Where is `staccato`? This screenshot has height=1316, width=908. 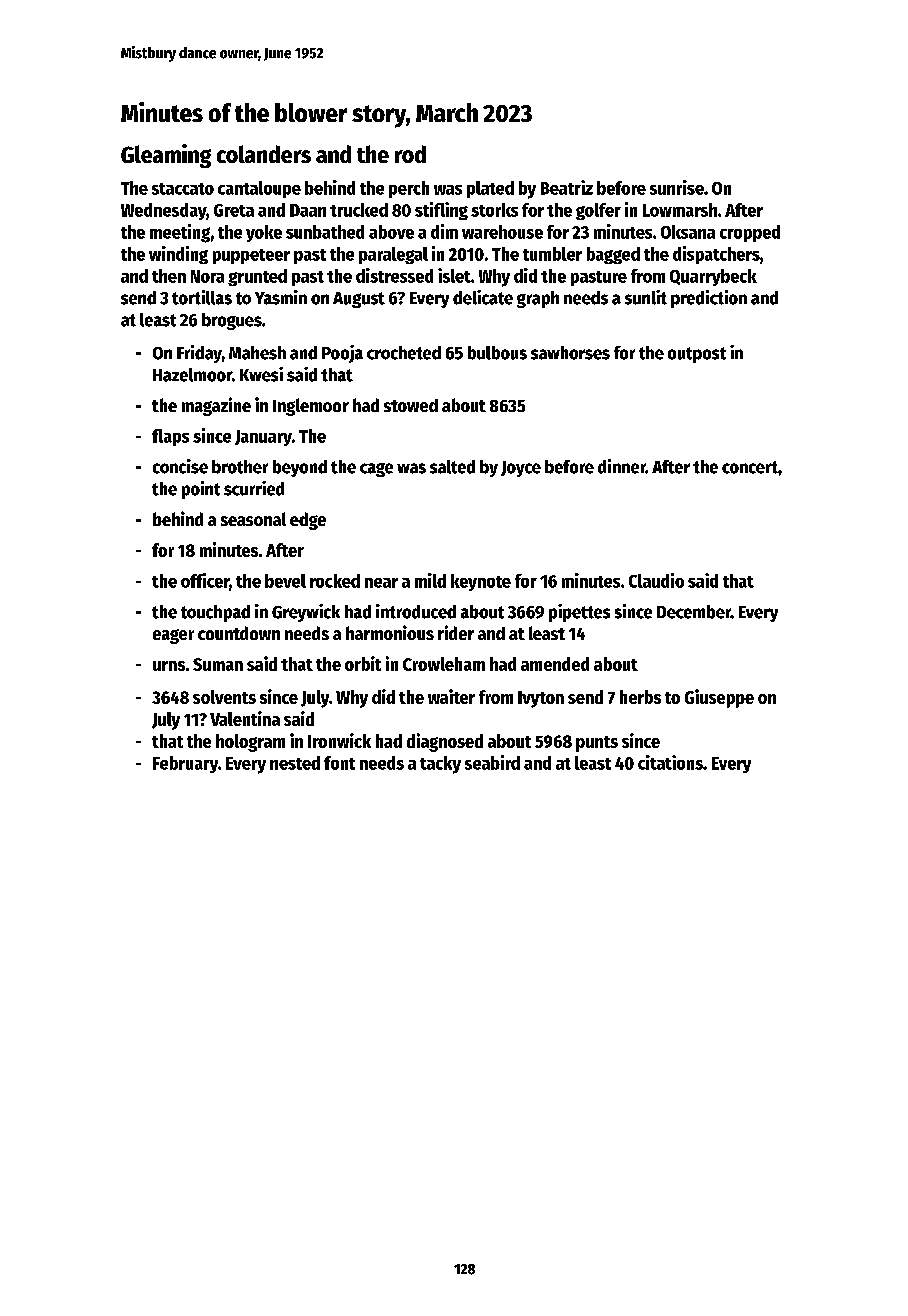 staccato is located at coordinates (183, 189).
